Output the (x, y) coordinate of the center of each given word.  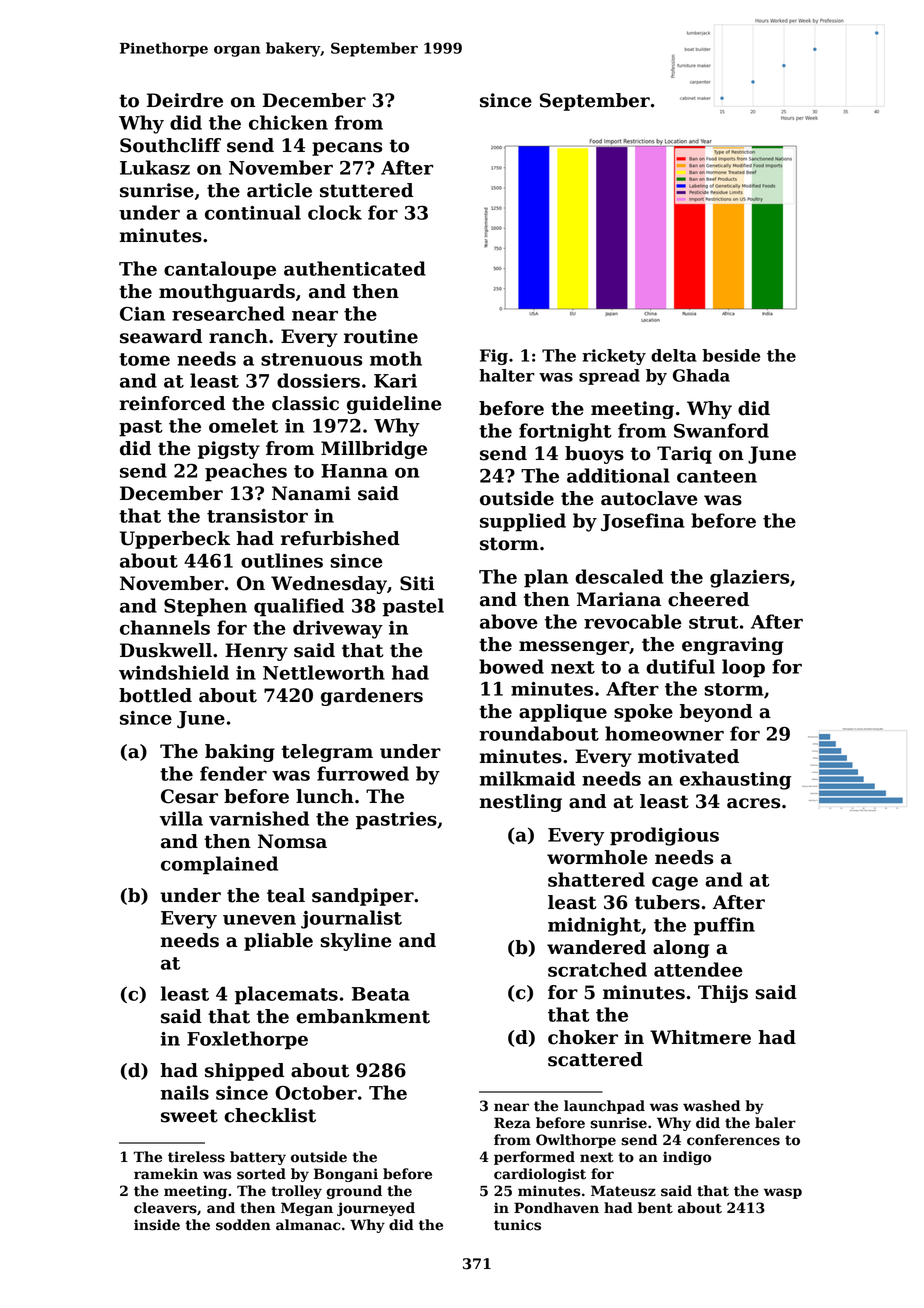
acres (753, 803)
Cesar (189, 796)
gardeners (372, 697)
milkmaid (527, 778)
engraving (733, 646)
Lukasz (155, 167)
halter (507, 375)
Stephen (205, 607)
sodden (243, 1225)
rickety (614, 357)
